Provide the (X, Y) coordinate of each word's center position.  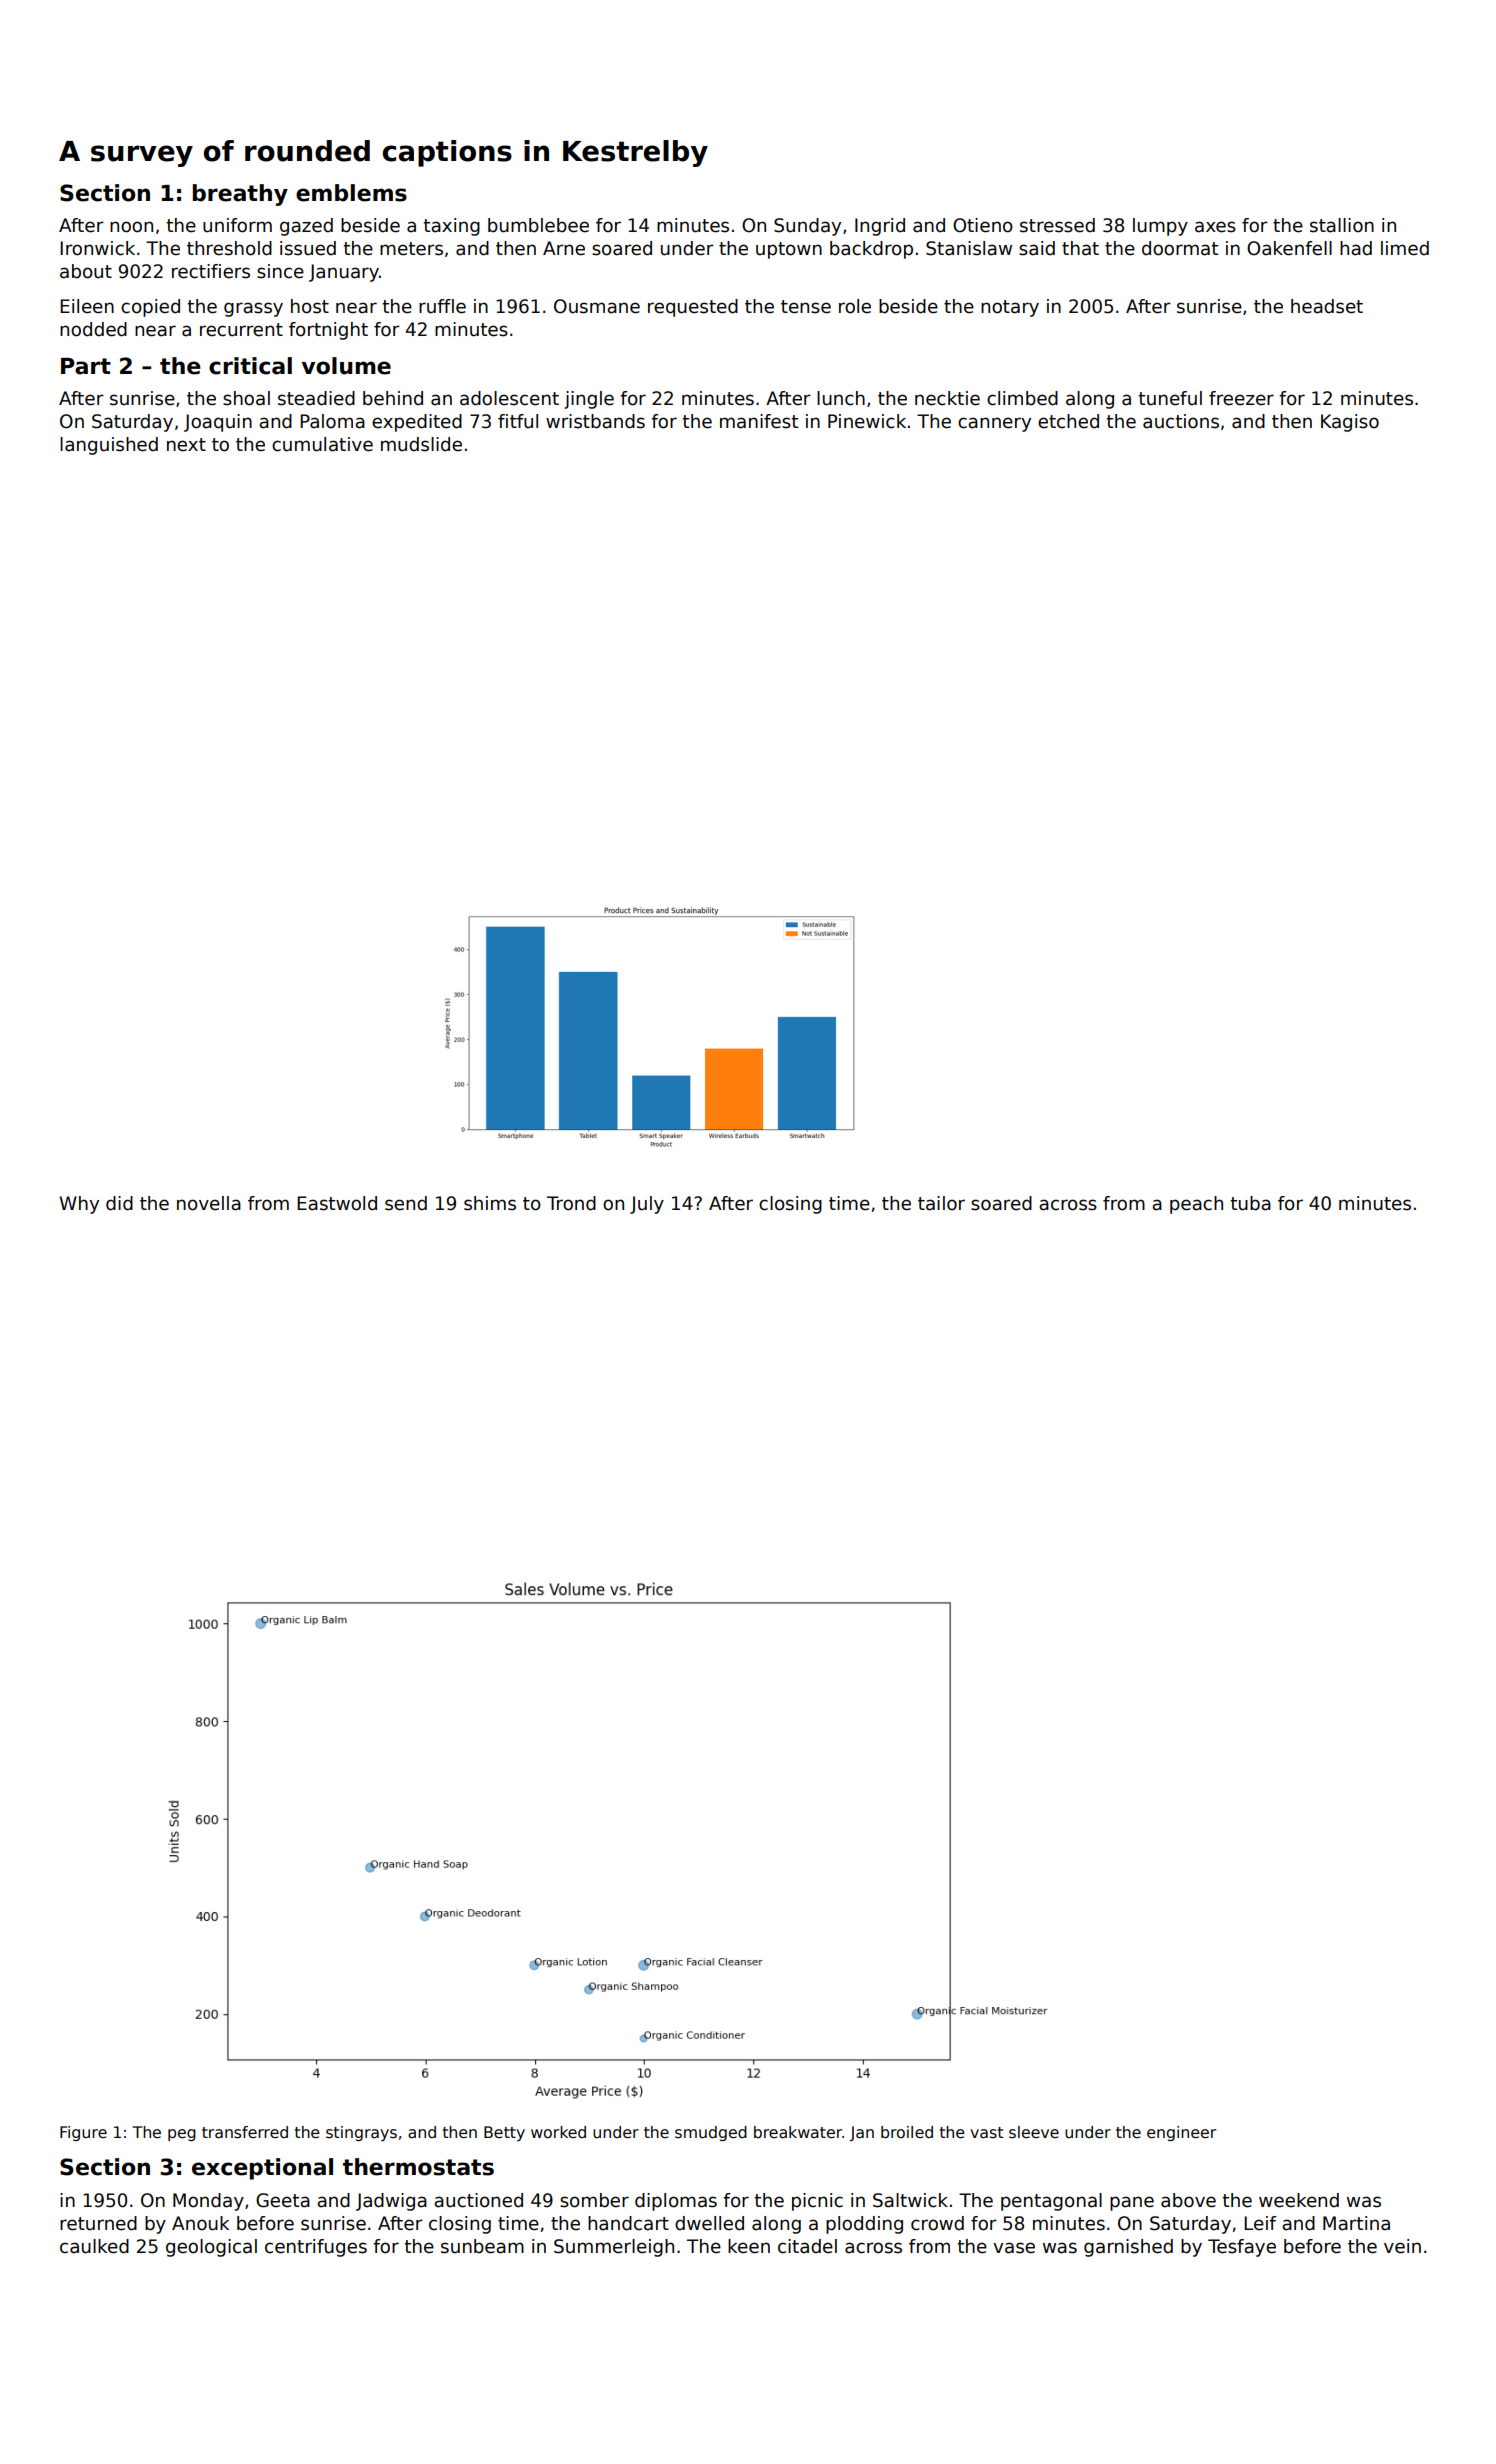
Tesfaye (1242, 2248)
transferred (245, 2132)
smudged (711, 2133)
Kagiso (1350, 423)
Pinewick (867, 421)
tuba (1250, 1203)
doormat (1180, 248)
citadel (807, 2246)
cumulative (322, 444)
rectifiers (211, 271)
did (119, 1203)
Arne (564, 248)
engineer (1181, 2133)
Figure (83, 2133)
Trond (571, 1203)
